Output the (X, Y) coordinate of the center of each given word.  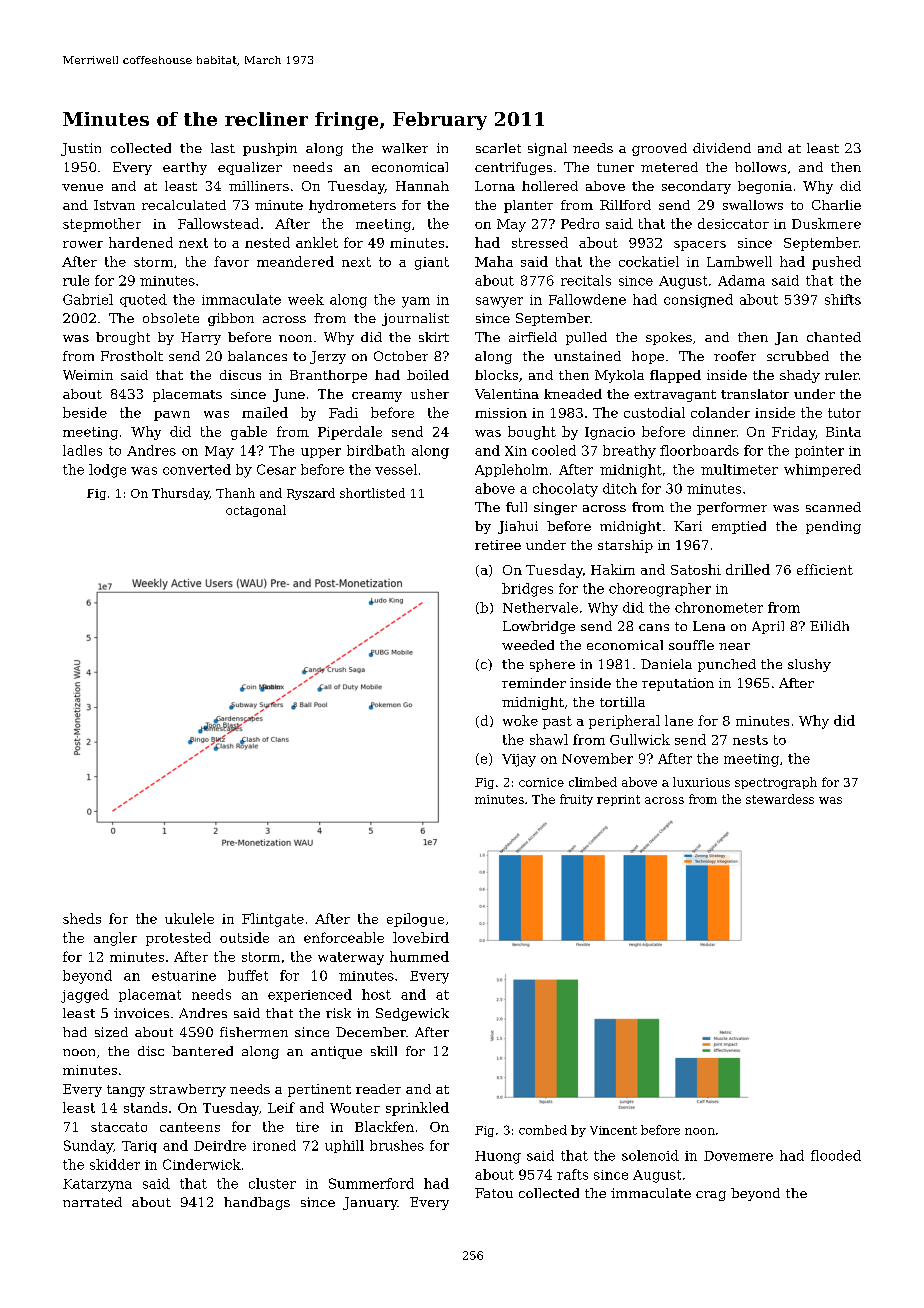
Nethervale (540, 607)
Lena (709, 626)
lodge (107, 471)
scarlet (498, 148)
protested (178, 939)
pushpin (270, 149)
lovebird (421, 937)
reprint (618, 800)
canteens (190, 1127)
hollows (760, 167)
